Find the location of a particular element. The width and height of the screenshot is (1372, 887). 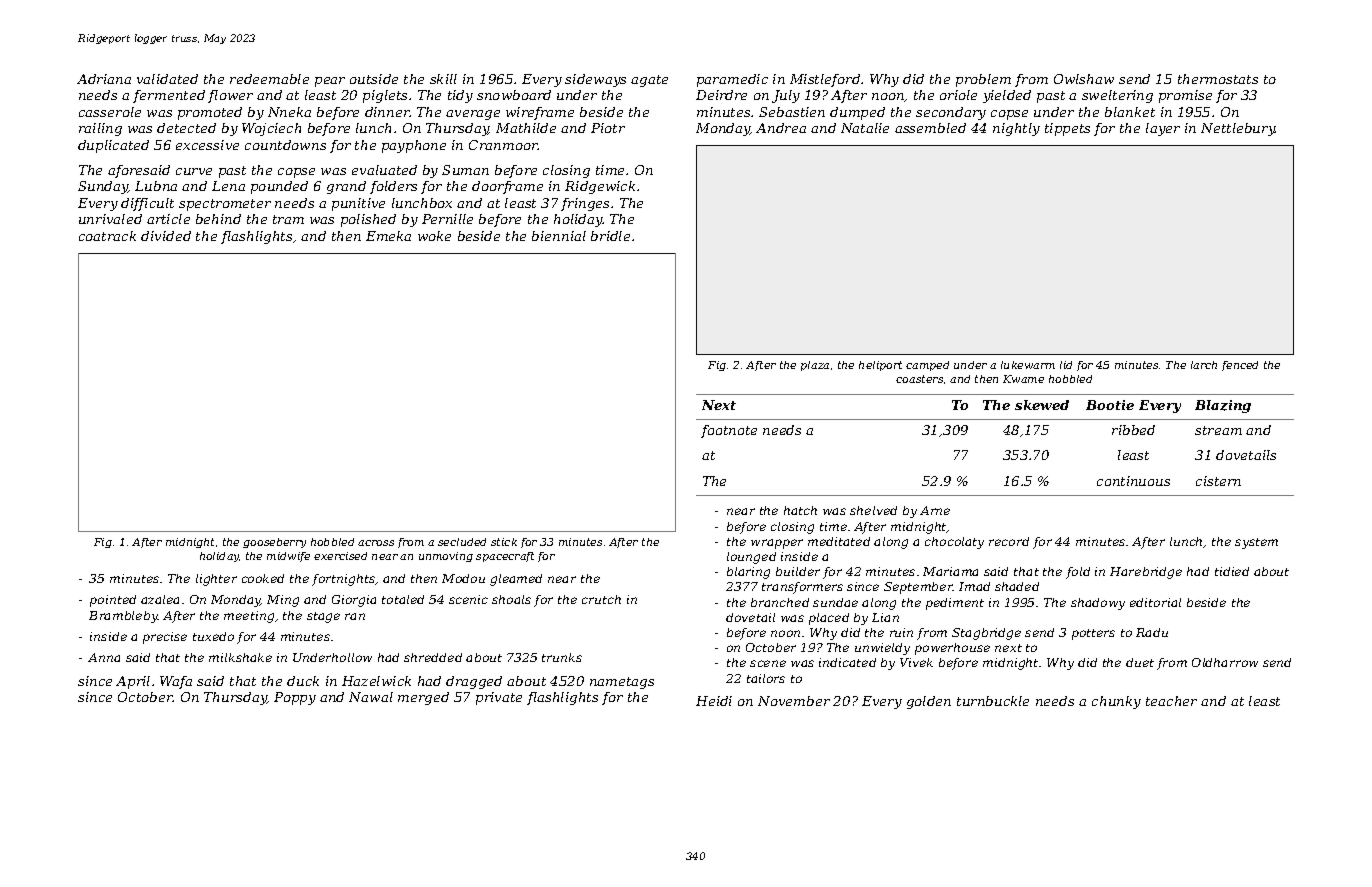

potters is located at coordinates (1093, 634).
